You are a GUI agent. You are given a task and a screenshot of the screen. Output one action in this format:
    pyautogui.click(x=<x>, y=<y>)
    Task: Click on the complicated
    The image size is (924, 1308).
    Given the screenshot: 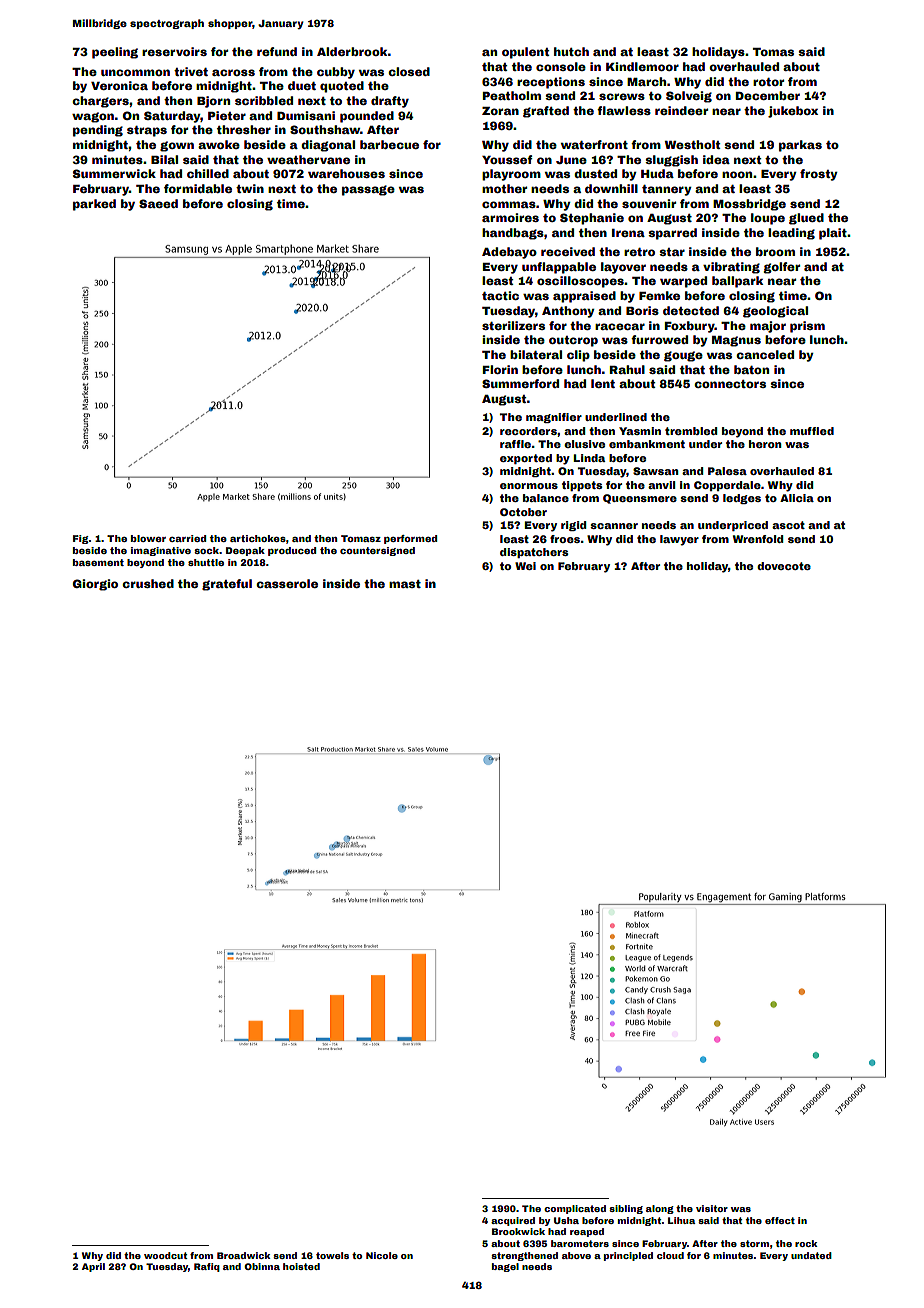 What is the action you would take?
    pyautogui.click(x=575, y=1209)
